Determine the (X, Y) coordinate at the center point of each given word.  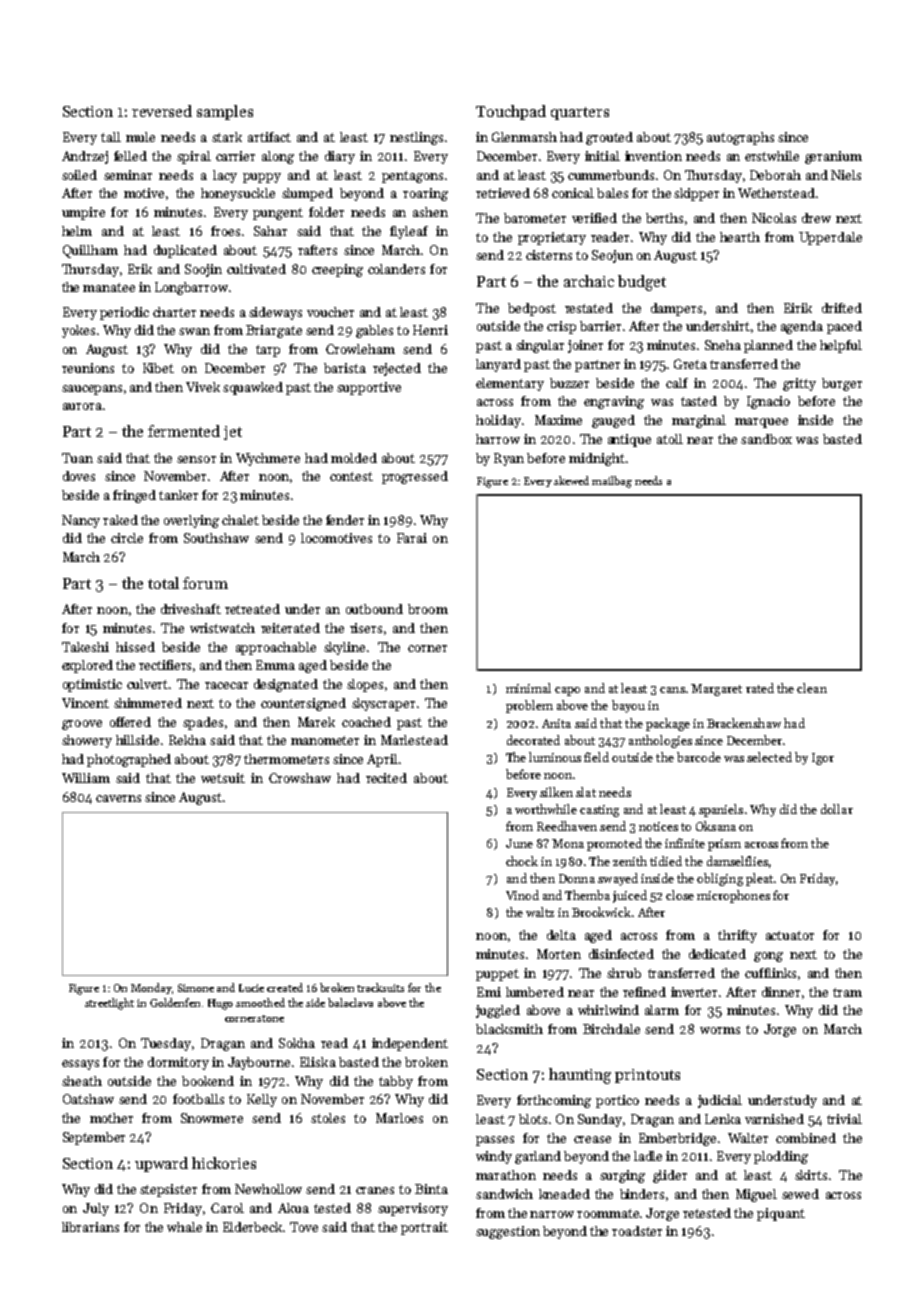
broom (428, 609)
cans (672, 690)
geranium (833, 157)
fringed (134, 496)
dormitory (178, 1063)
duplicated (185, 251)
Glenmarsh (524, 137)
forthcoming (554, 1101)
